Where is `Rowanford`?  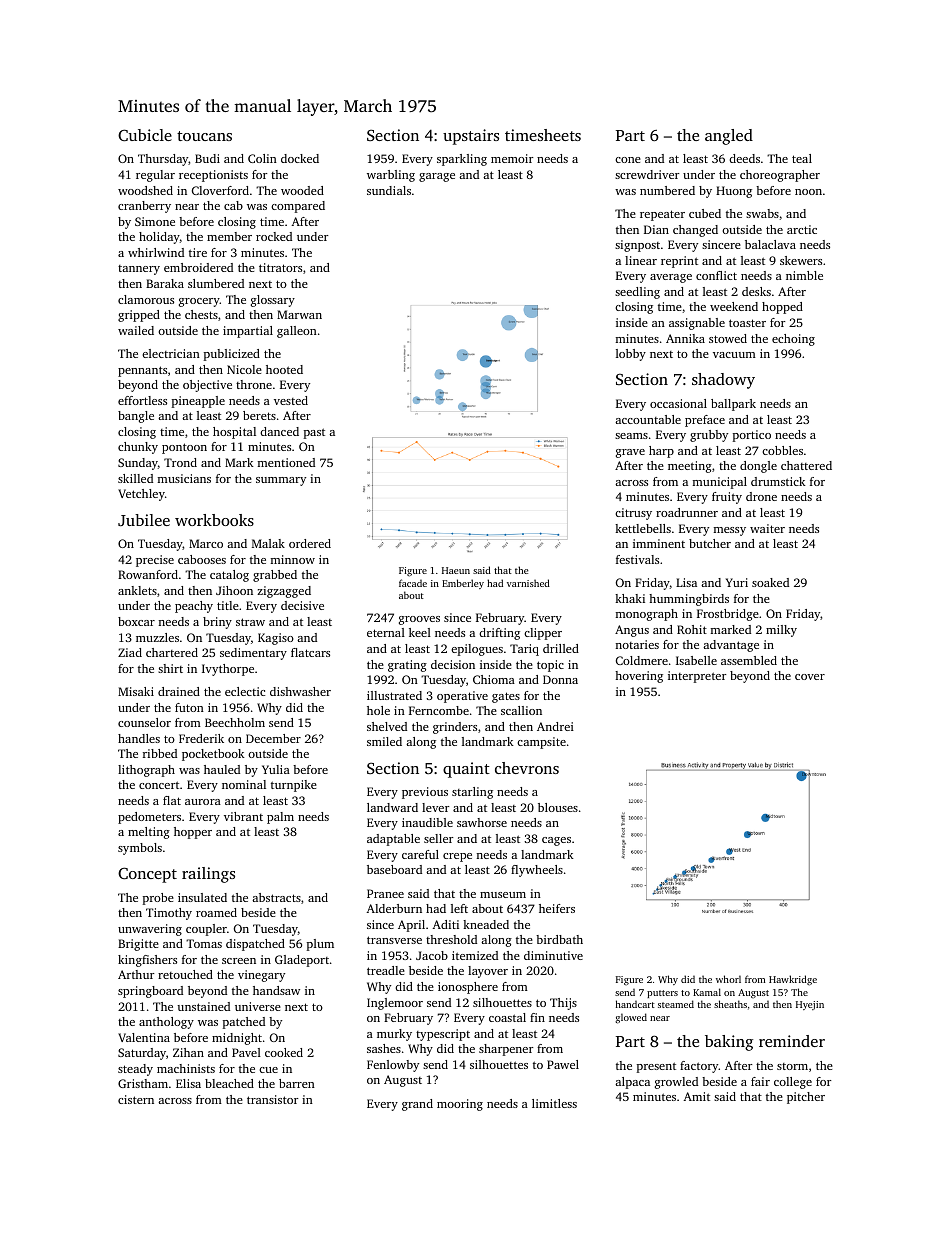 Rowanford is located at coordinates (148, 574).
